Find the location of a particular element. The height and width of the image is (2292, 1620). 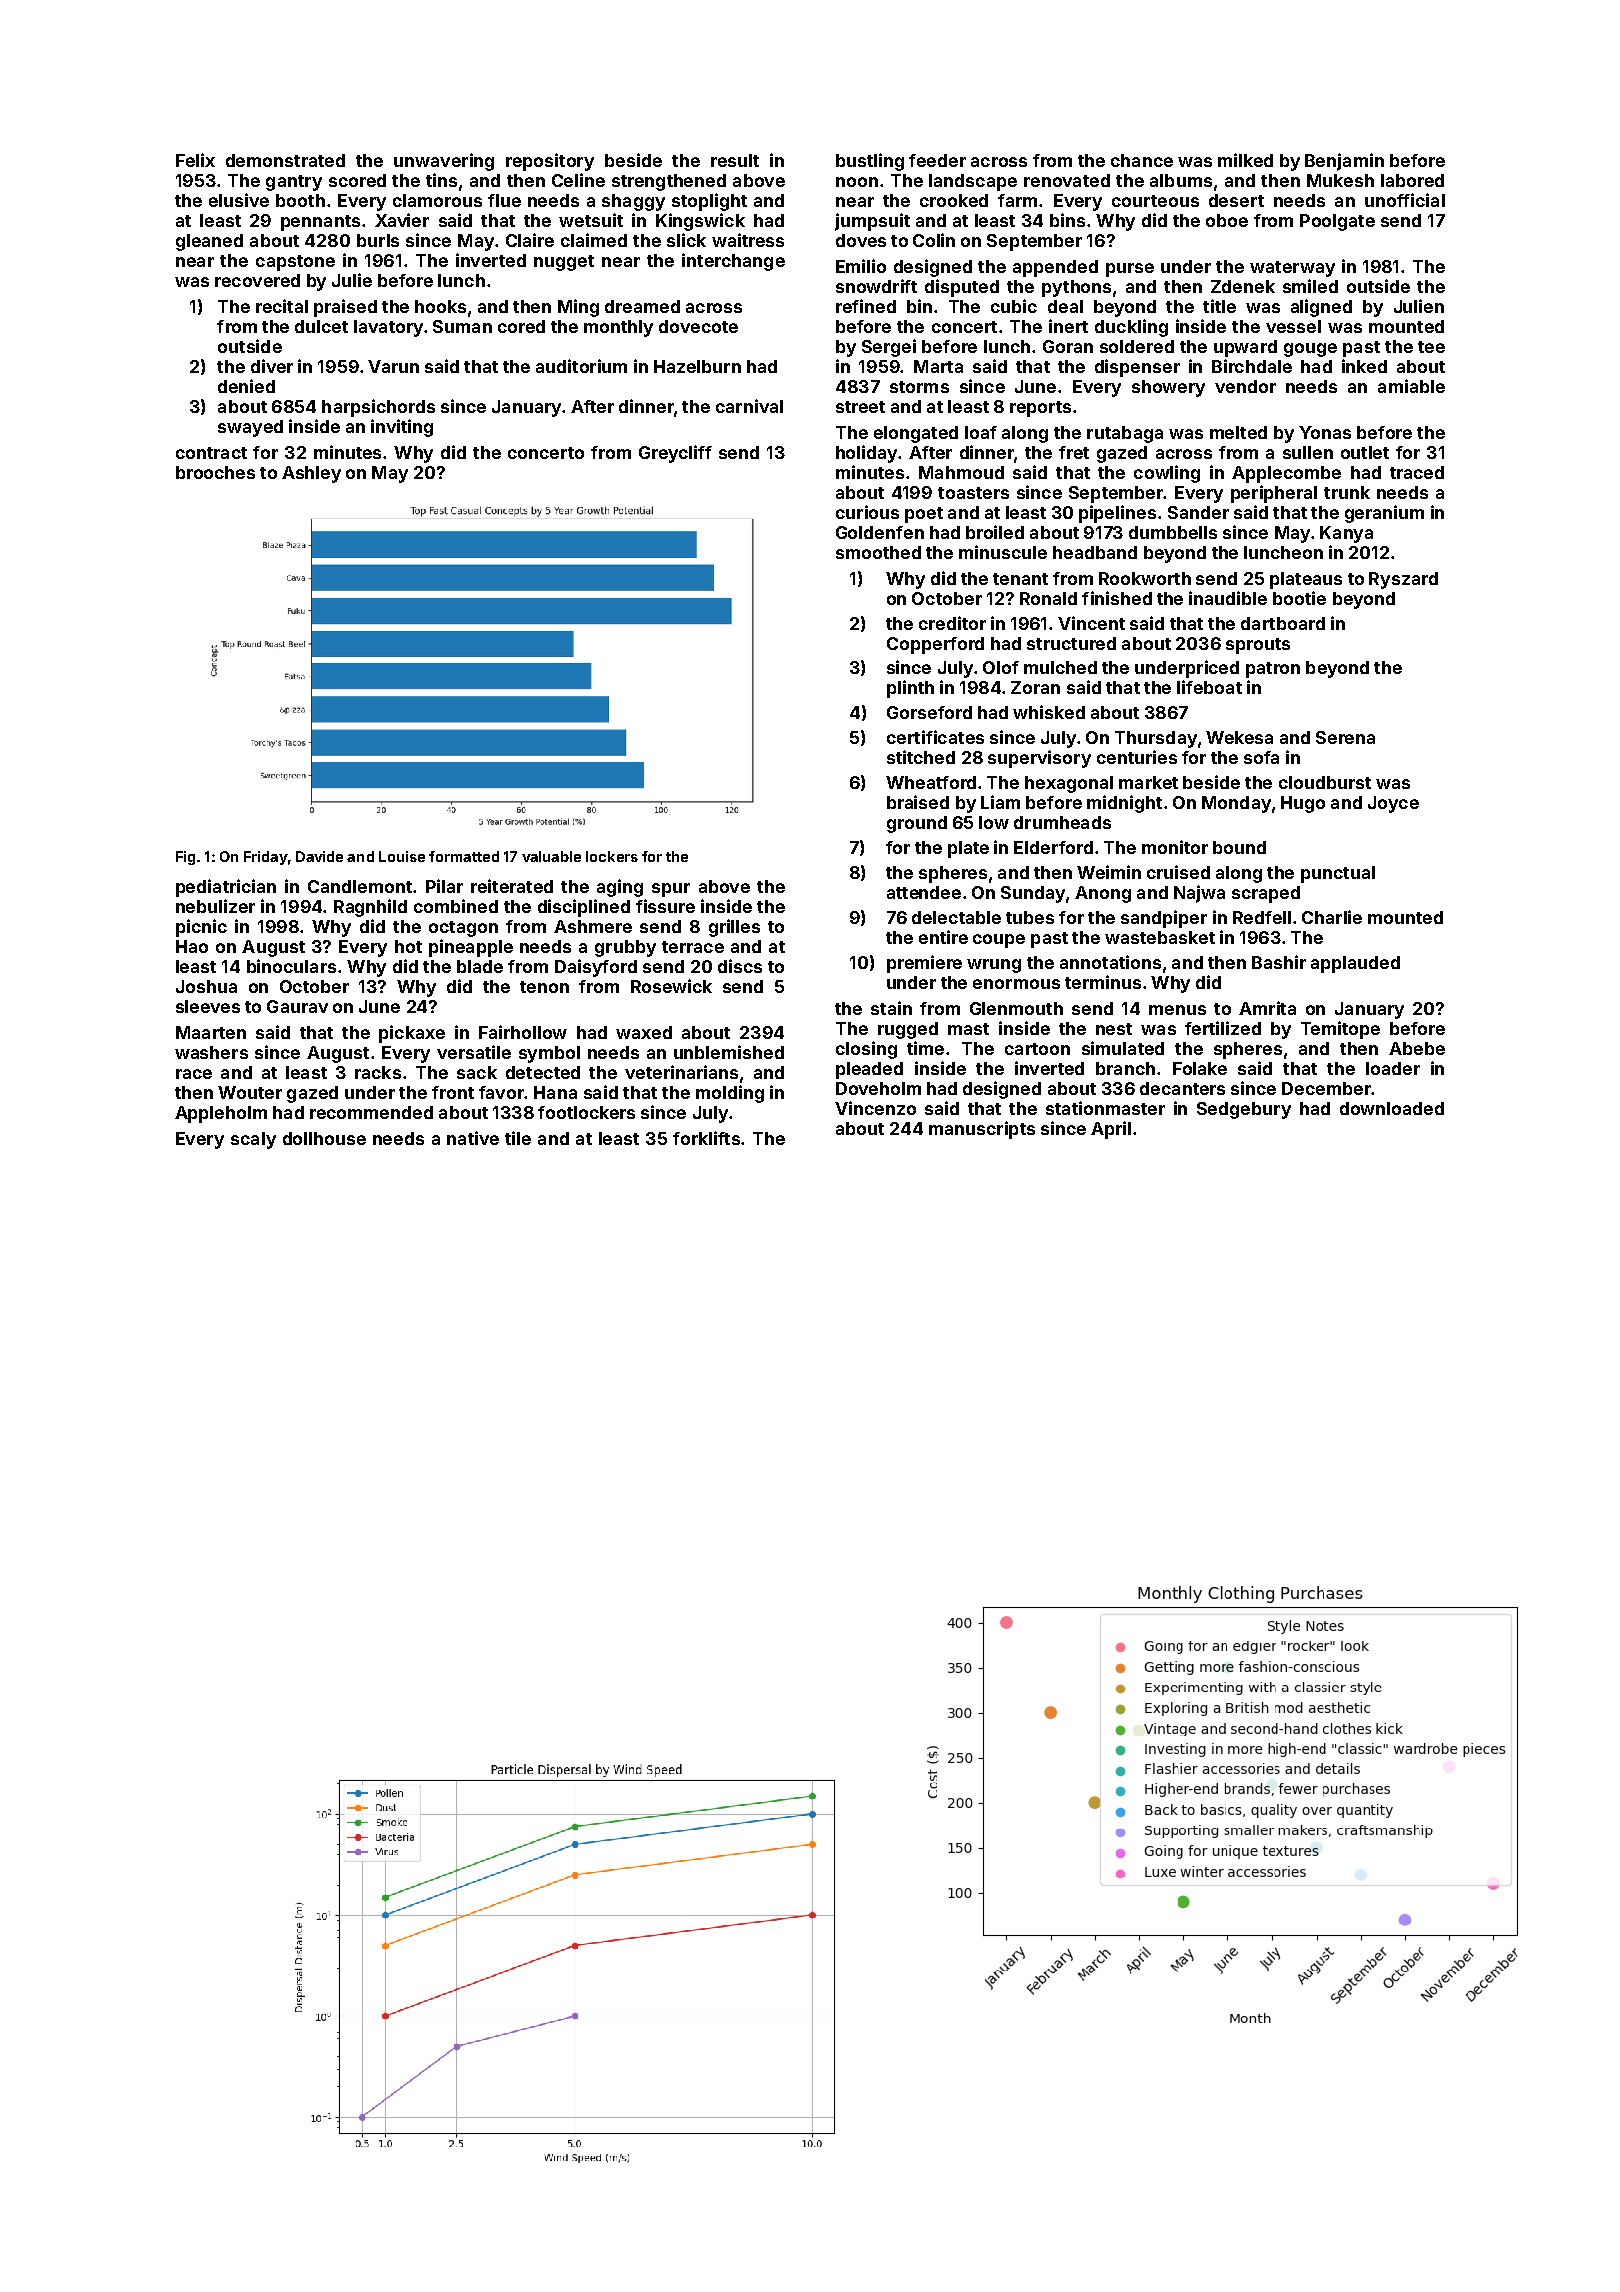

Marta is located at coordinates (938, 366).
